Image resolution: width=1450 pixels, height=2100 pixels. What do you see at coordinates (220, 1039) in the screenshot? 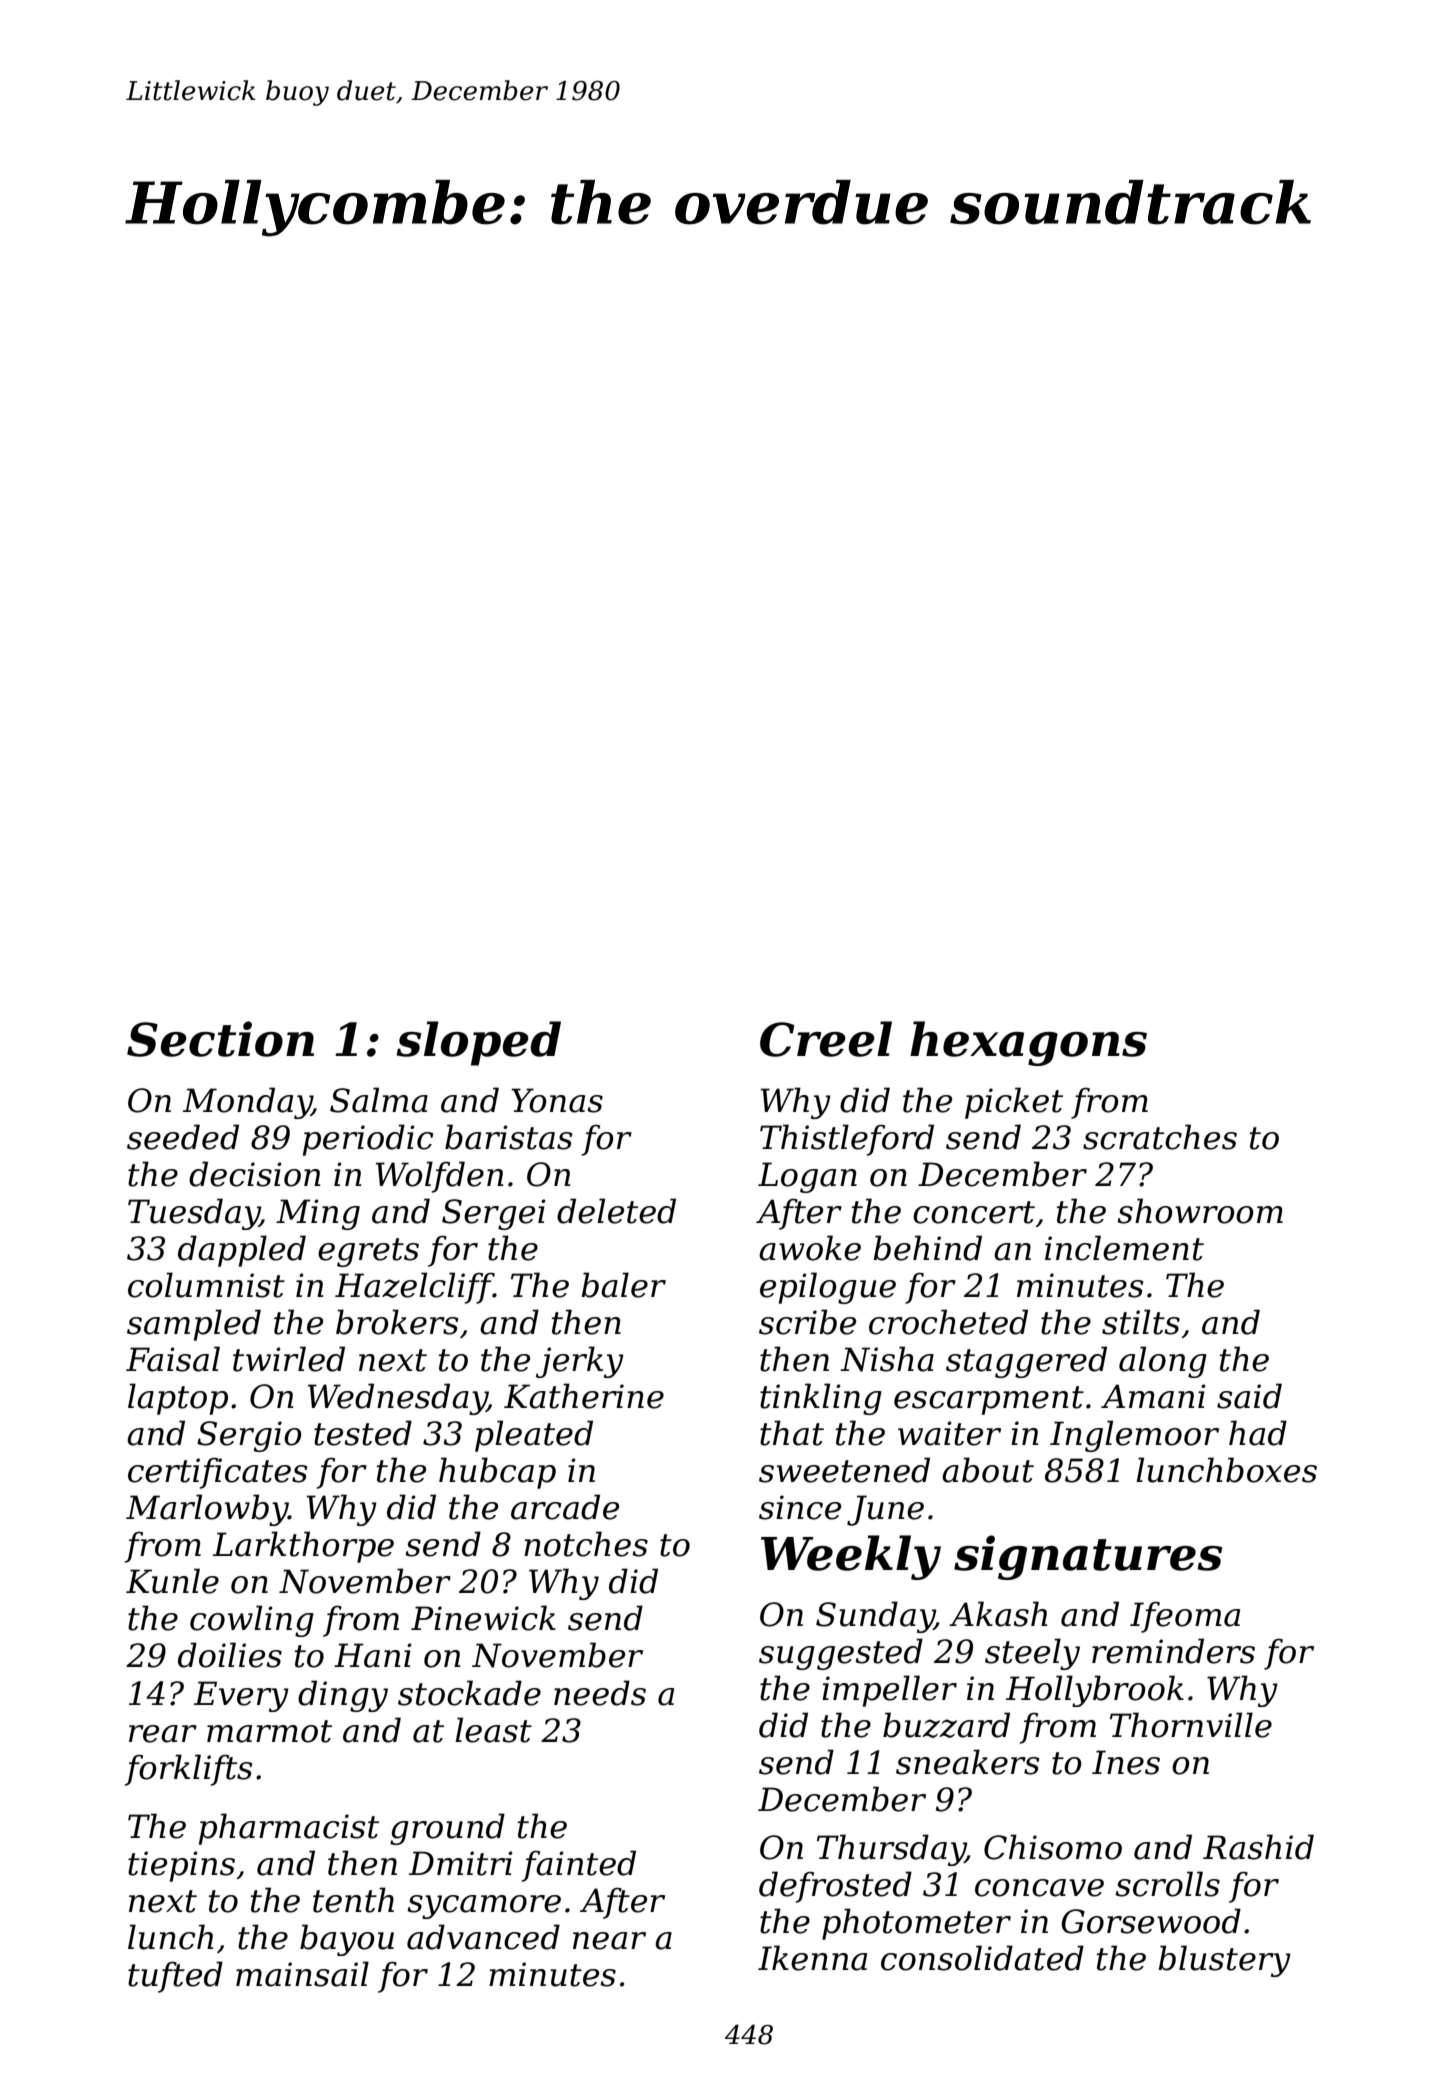
I see `Section` at bounding box center [220, 1039].
